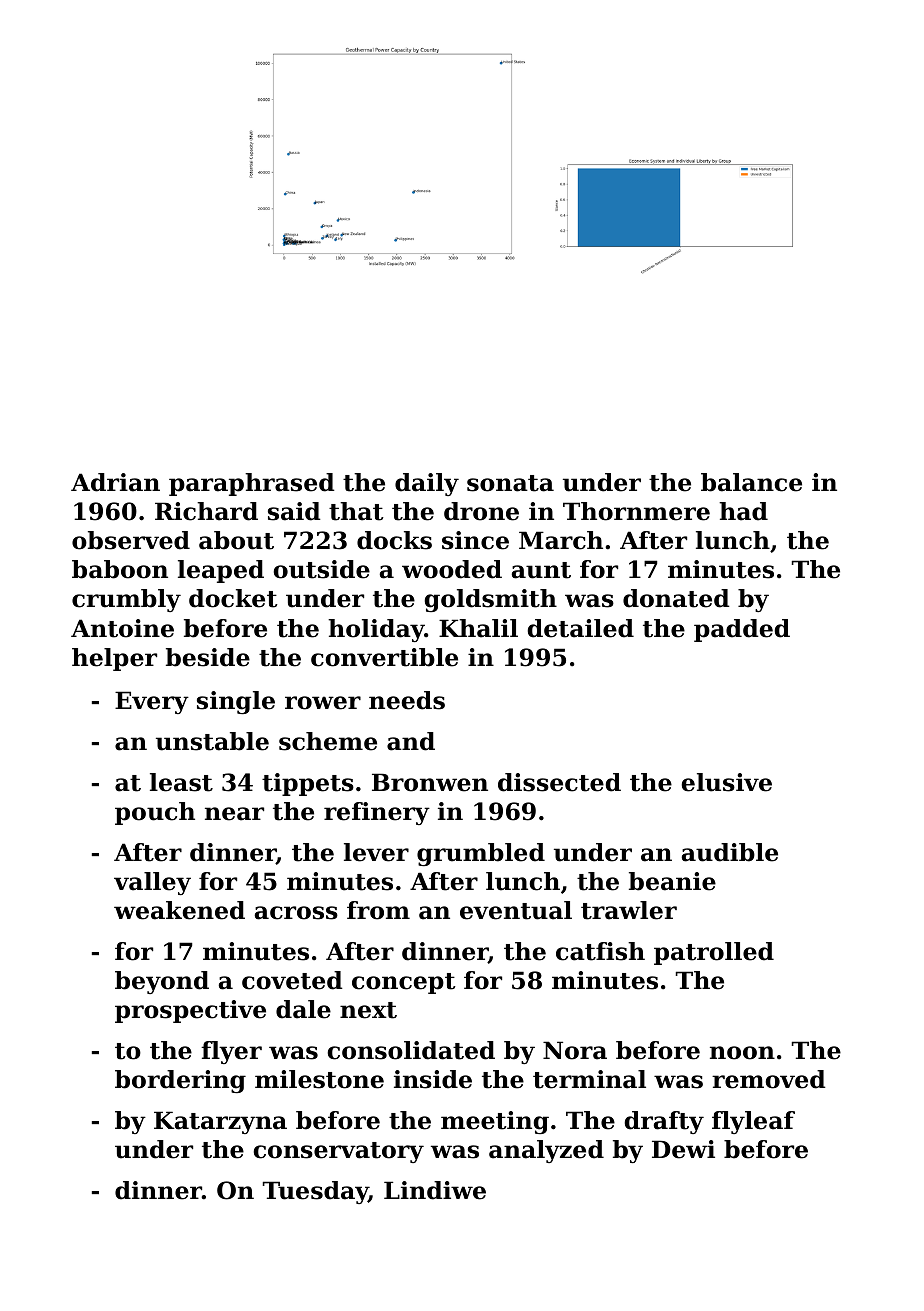  What do you see at coordinates (541, 570) in the screenshot?
I see `aunt` at bounding box center [541, 570].
